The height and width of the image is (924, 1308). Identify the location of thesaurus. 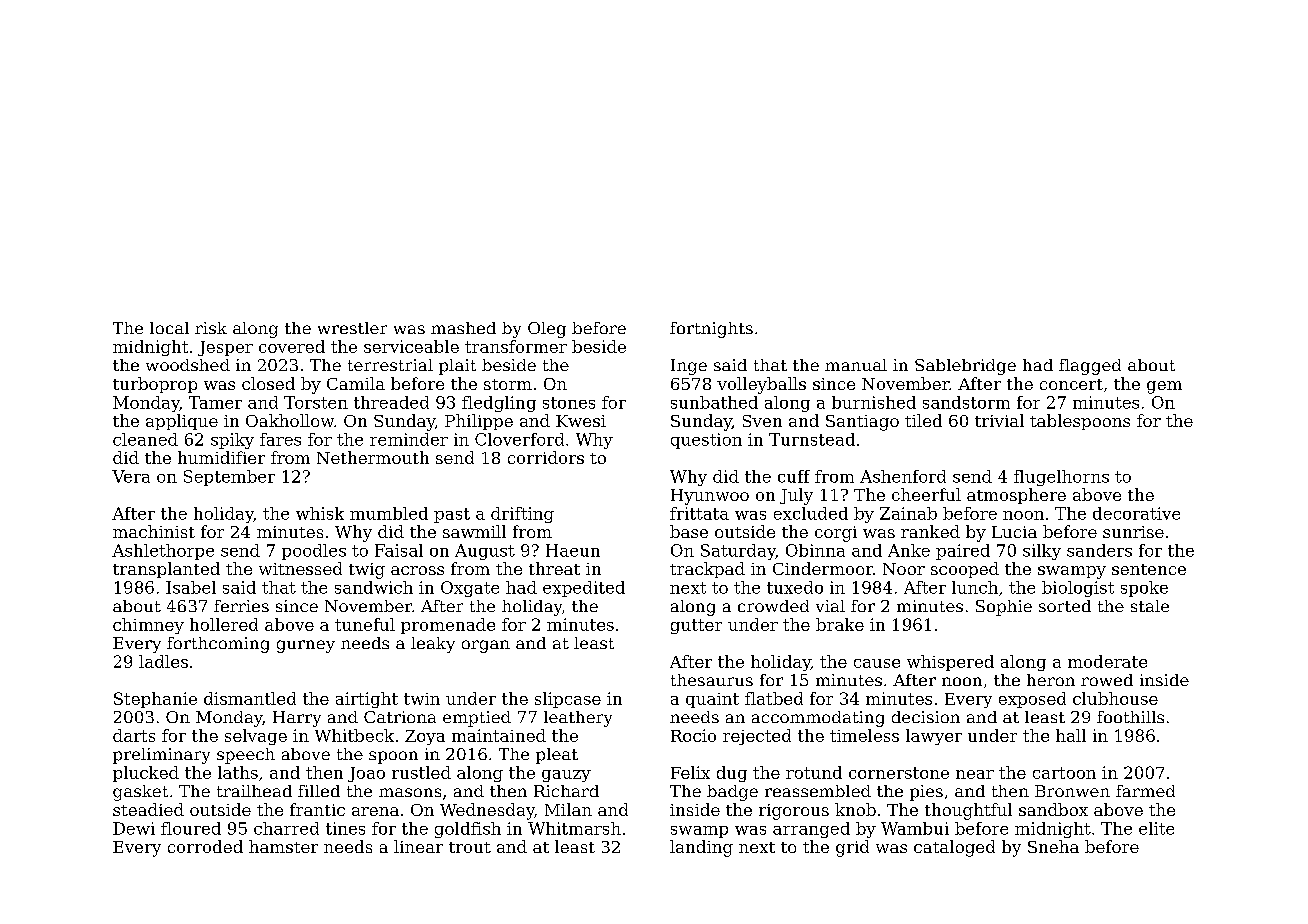
(712, 680).
